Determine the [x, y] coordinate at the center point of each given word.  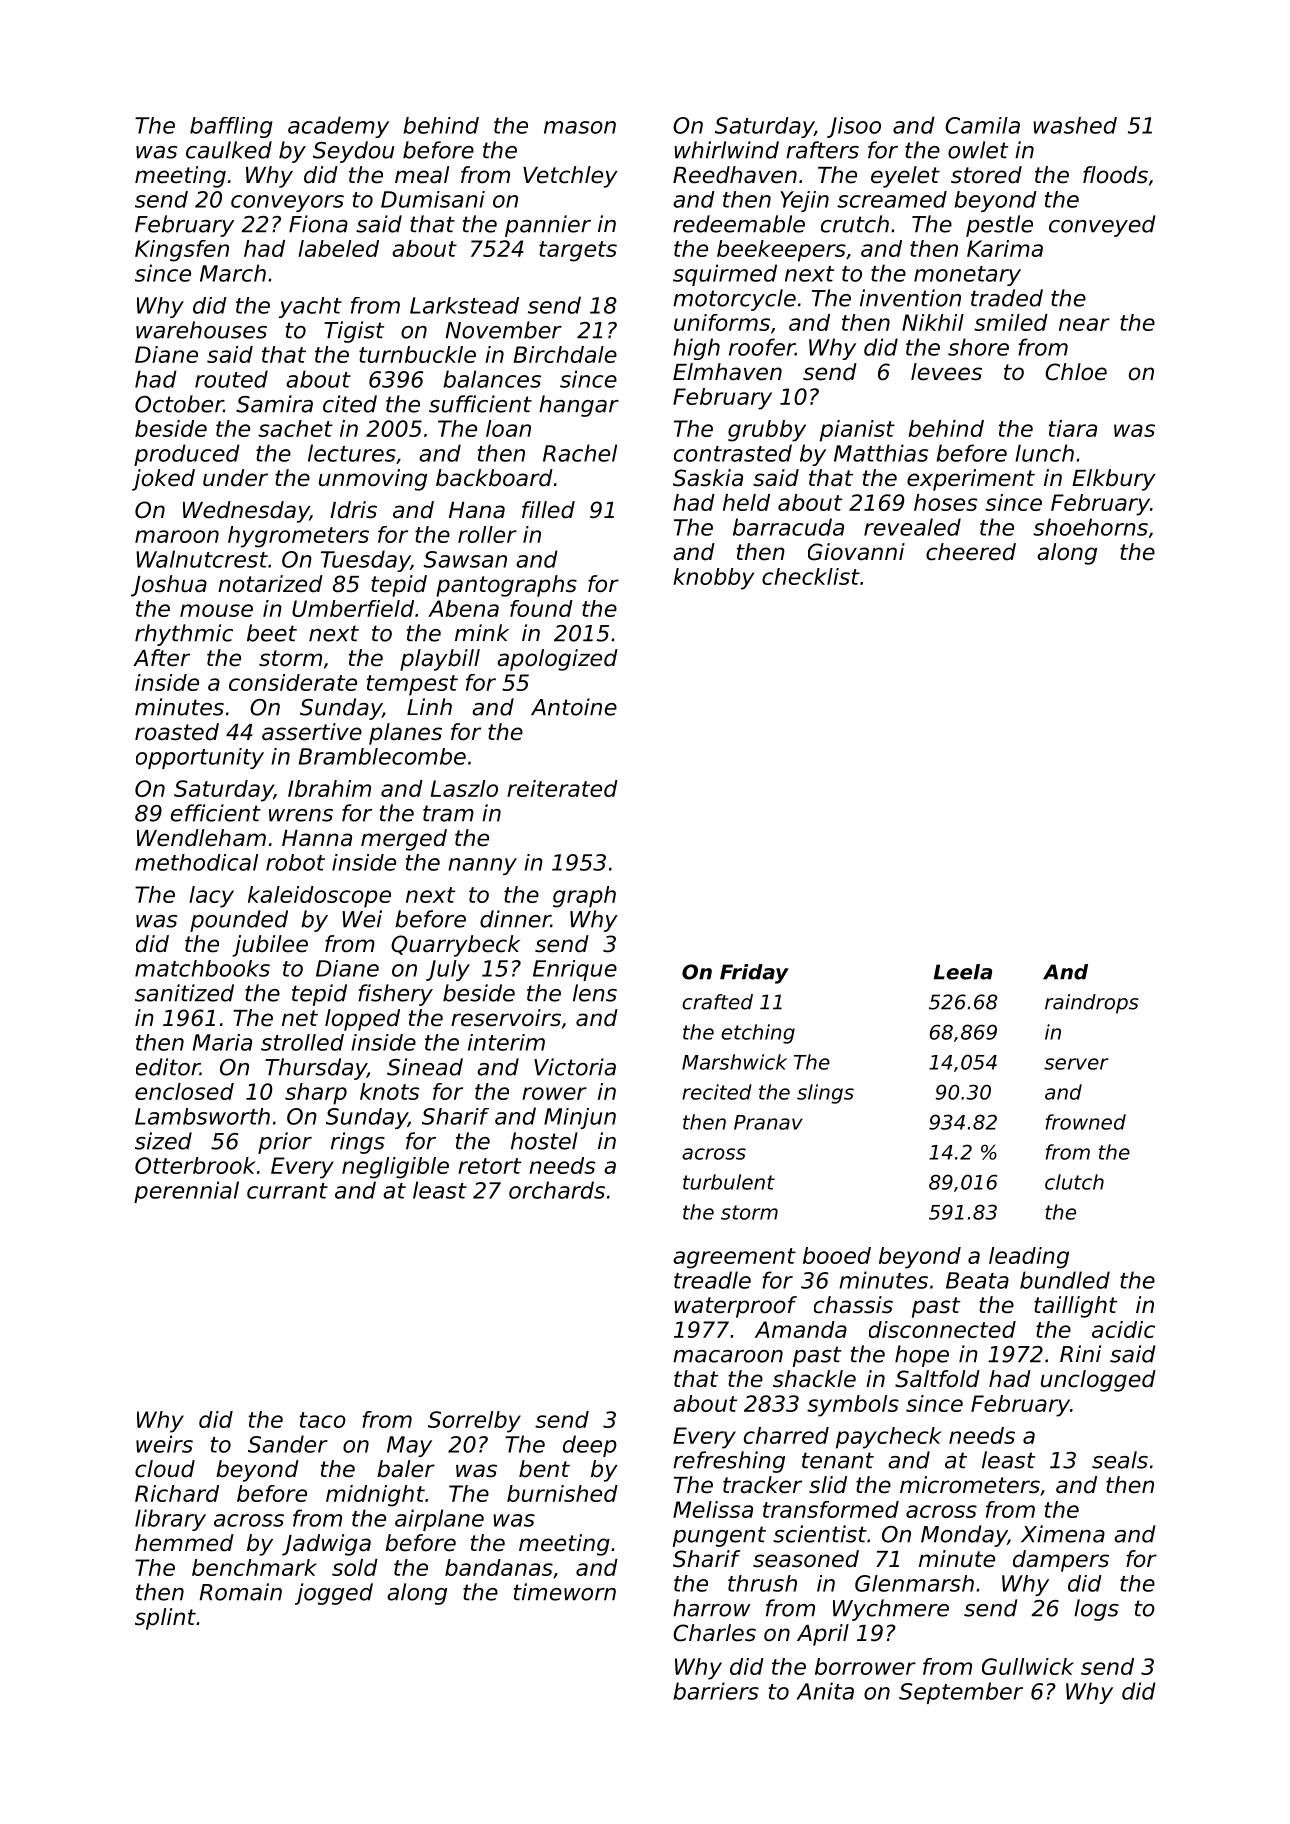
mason [580, 127]
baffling [231, 127]
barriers [716, 1691]
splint [165, 1619]
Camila [982, 125]
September [961, 1693]
